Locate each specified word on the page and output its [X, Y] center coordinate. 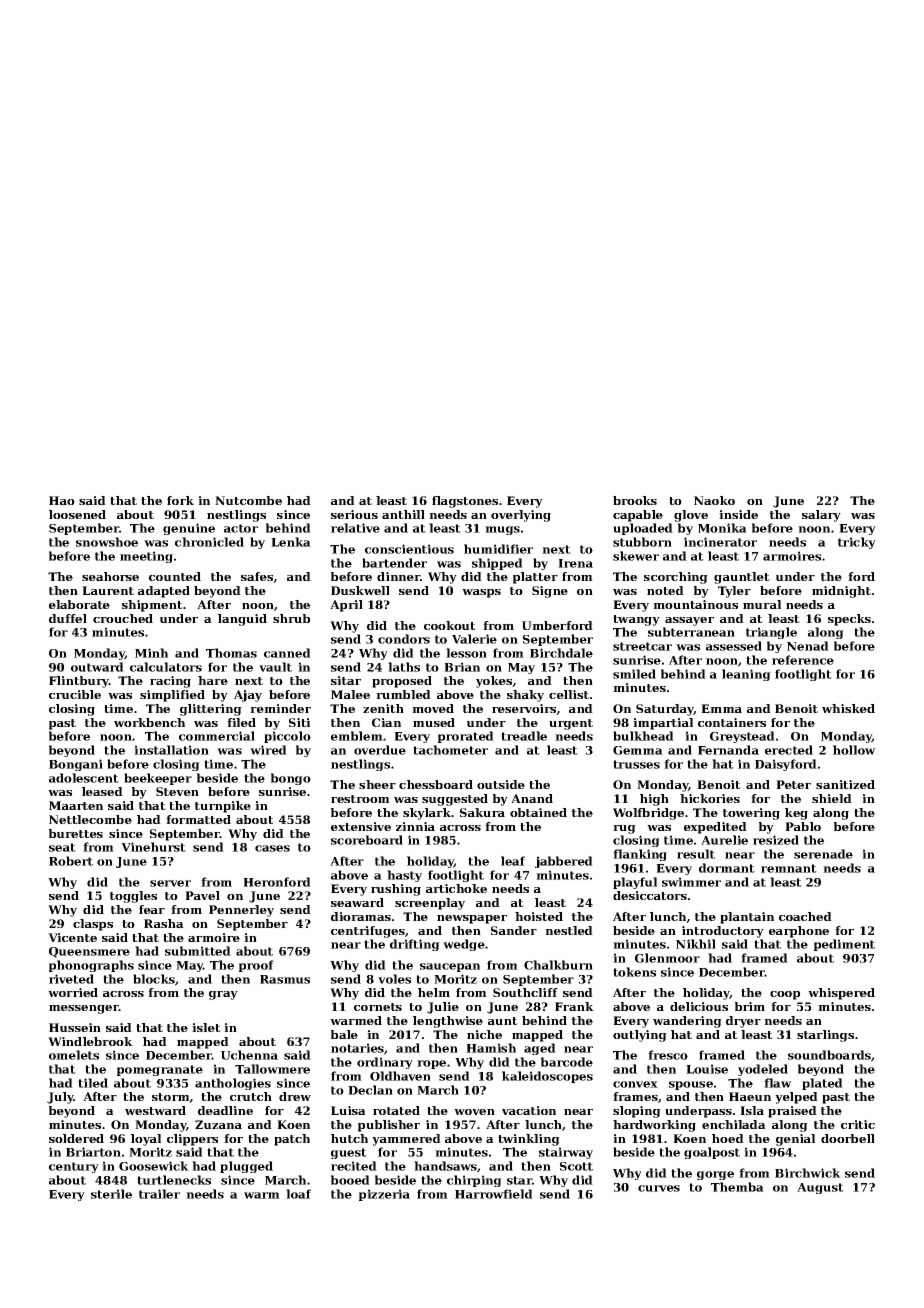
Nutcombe [248, 500]
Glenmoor [667, 958]
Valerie [474, 639]
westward [155, 1110]
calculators [166, 667]
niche [484, 1034]
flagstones [465, 502]
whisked [848, 708]
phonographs [91, 966]
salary [821, 516]
